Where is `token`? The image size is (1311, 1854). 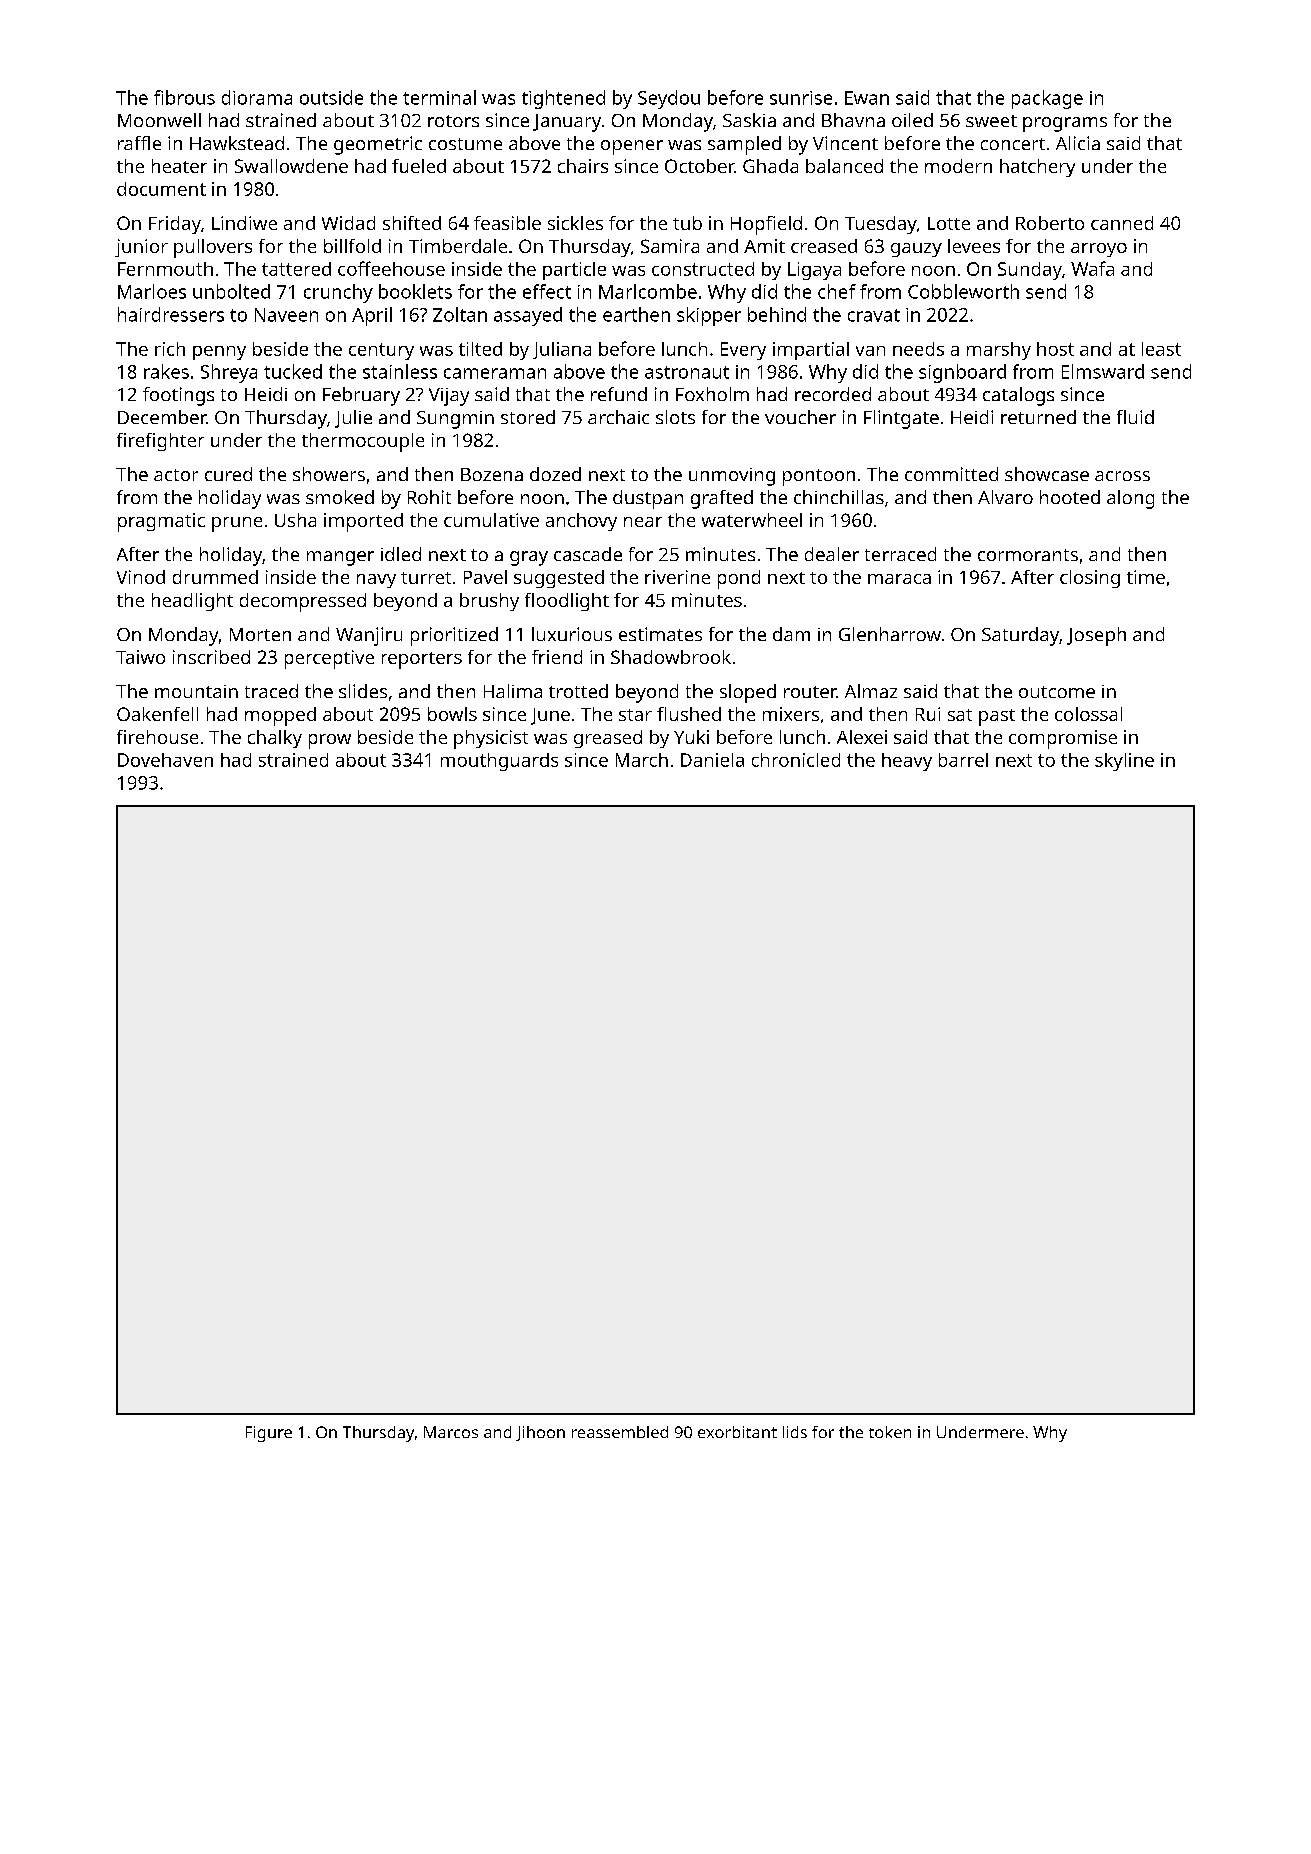 token is located at coordinates (890, 1432).
